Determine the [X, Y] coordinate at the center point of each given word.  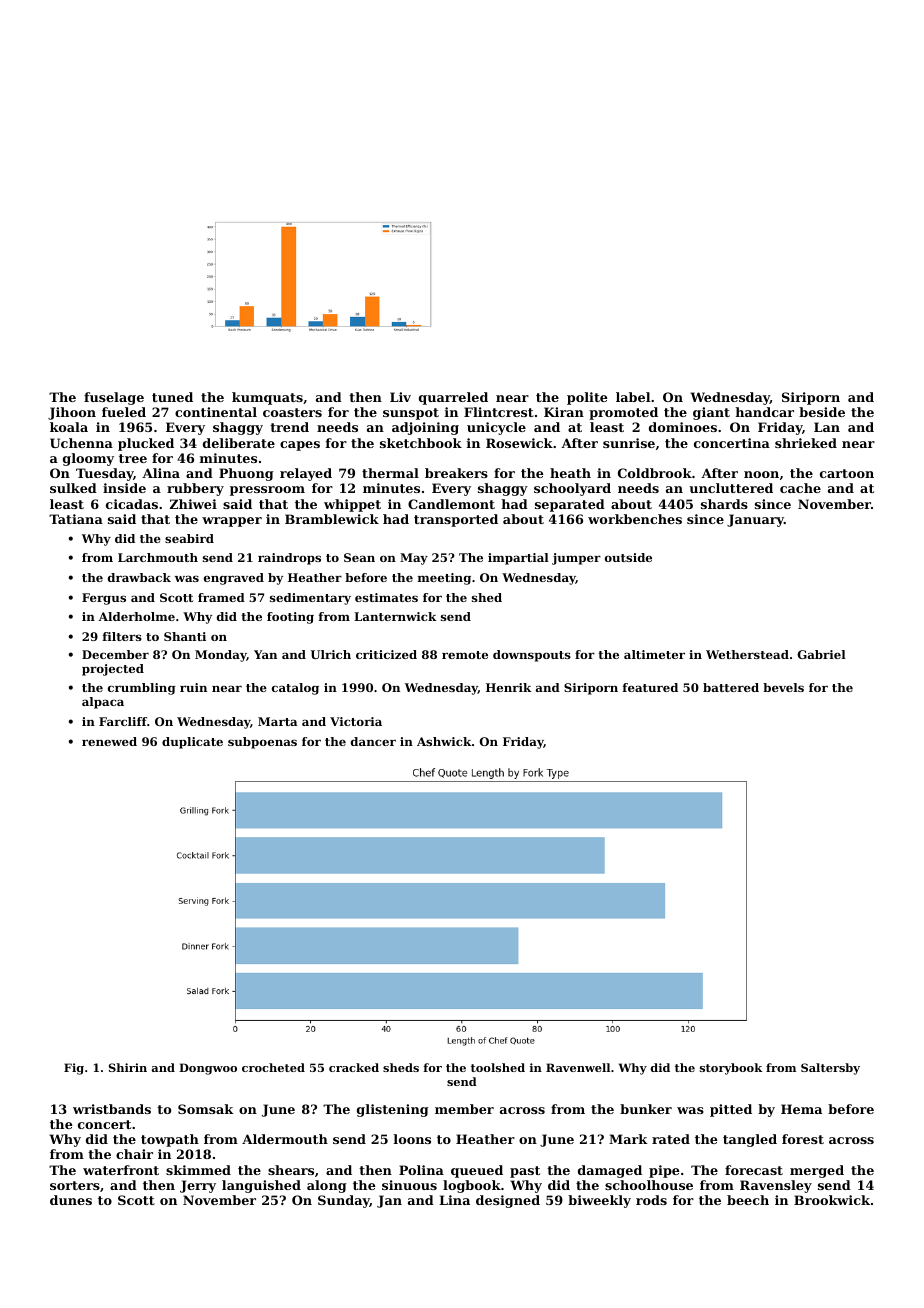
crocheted [273, 1067]
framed [221, 597]
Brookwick [832, 1200]
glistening [393, 1110]
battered [731, 687]
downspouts [532, 656]
